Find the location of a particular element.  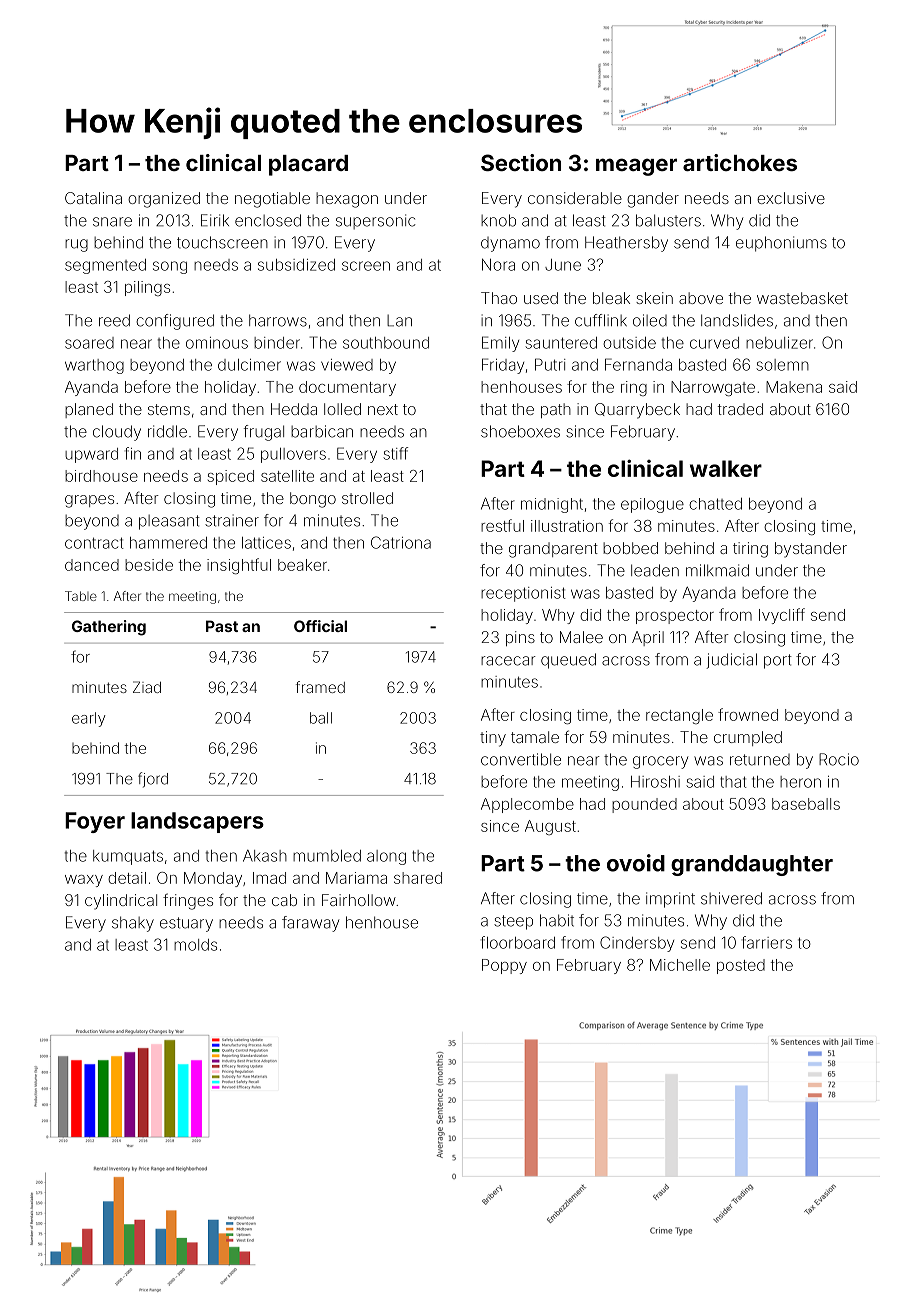

Section is located at coordinates (521, 162).
